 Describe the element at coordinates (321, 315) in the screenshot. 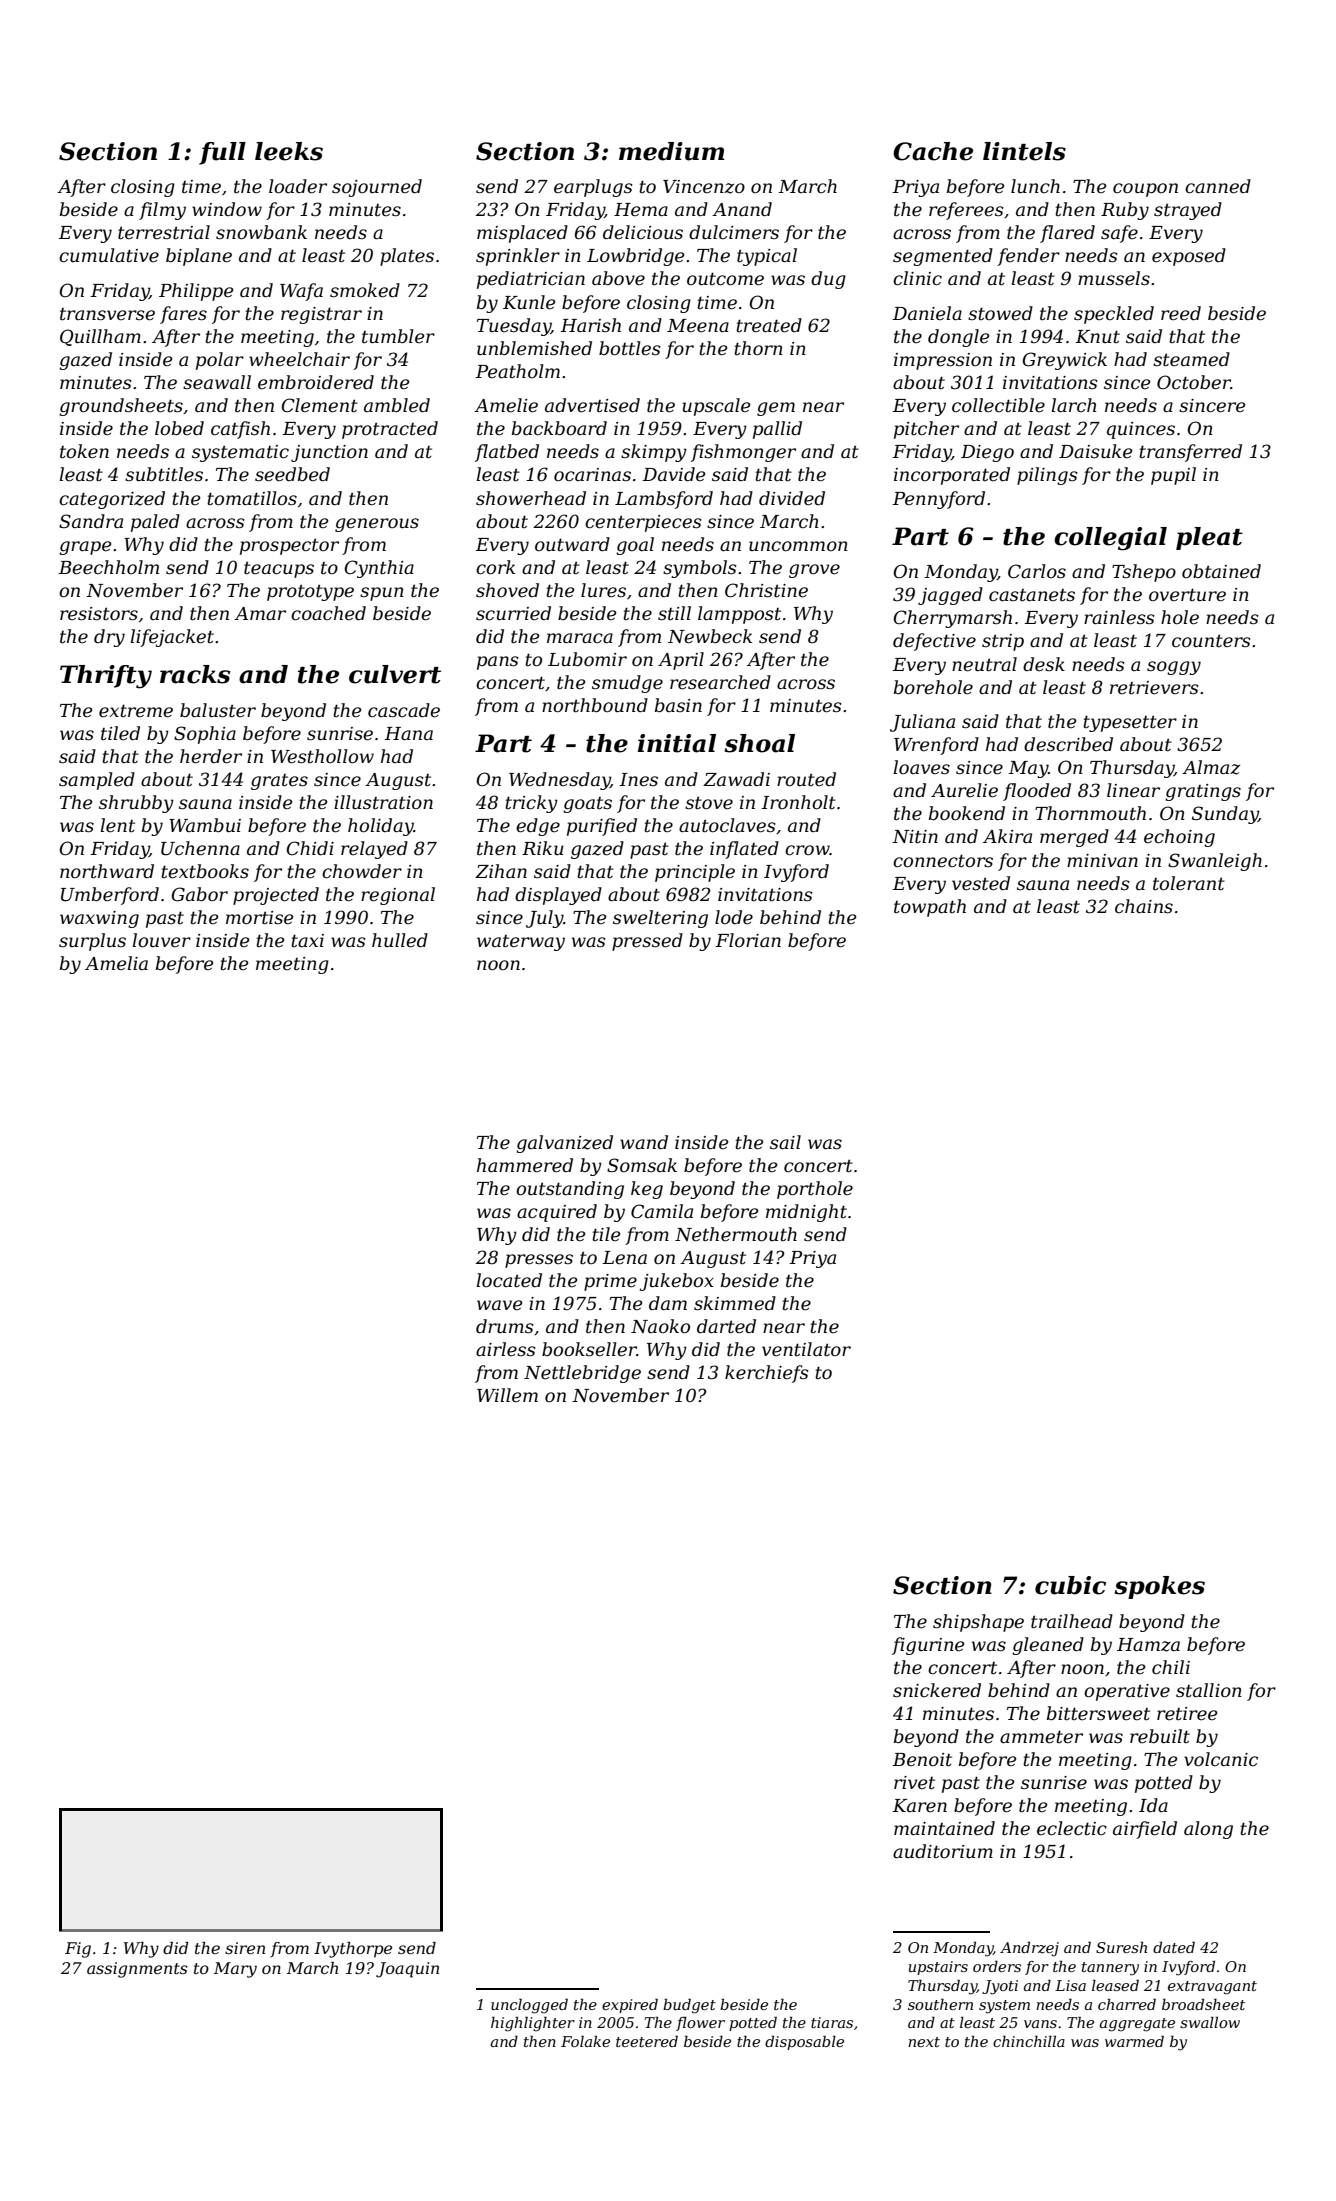

I see `registrar` at that location.
